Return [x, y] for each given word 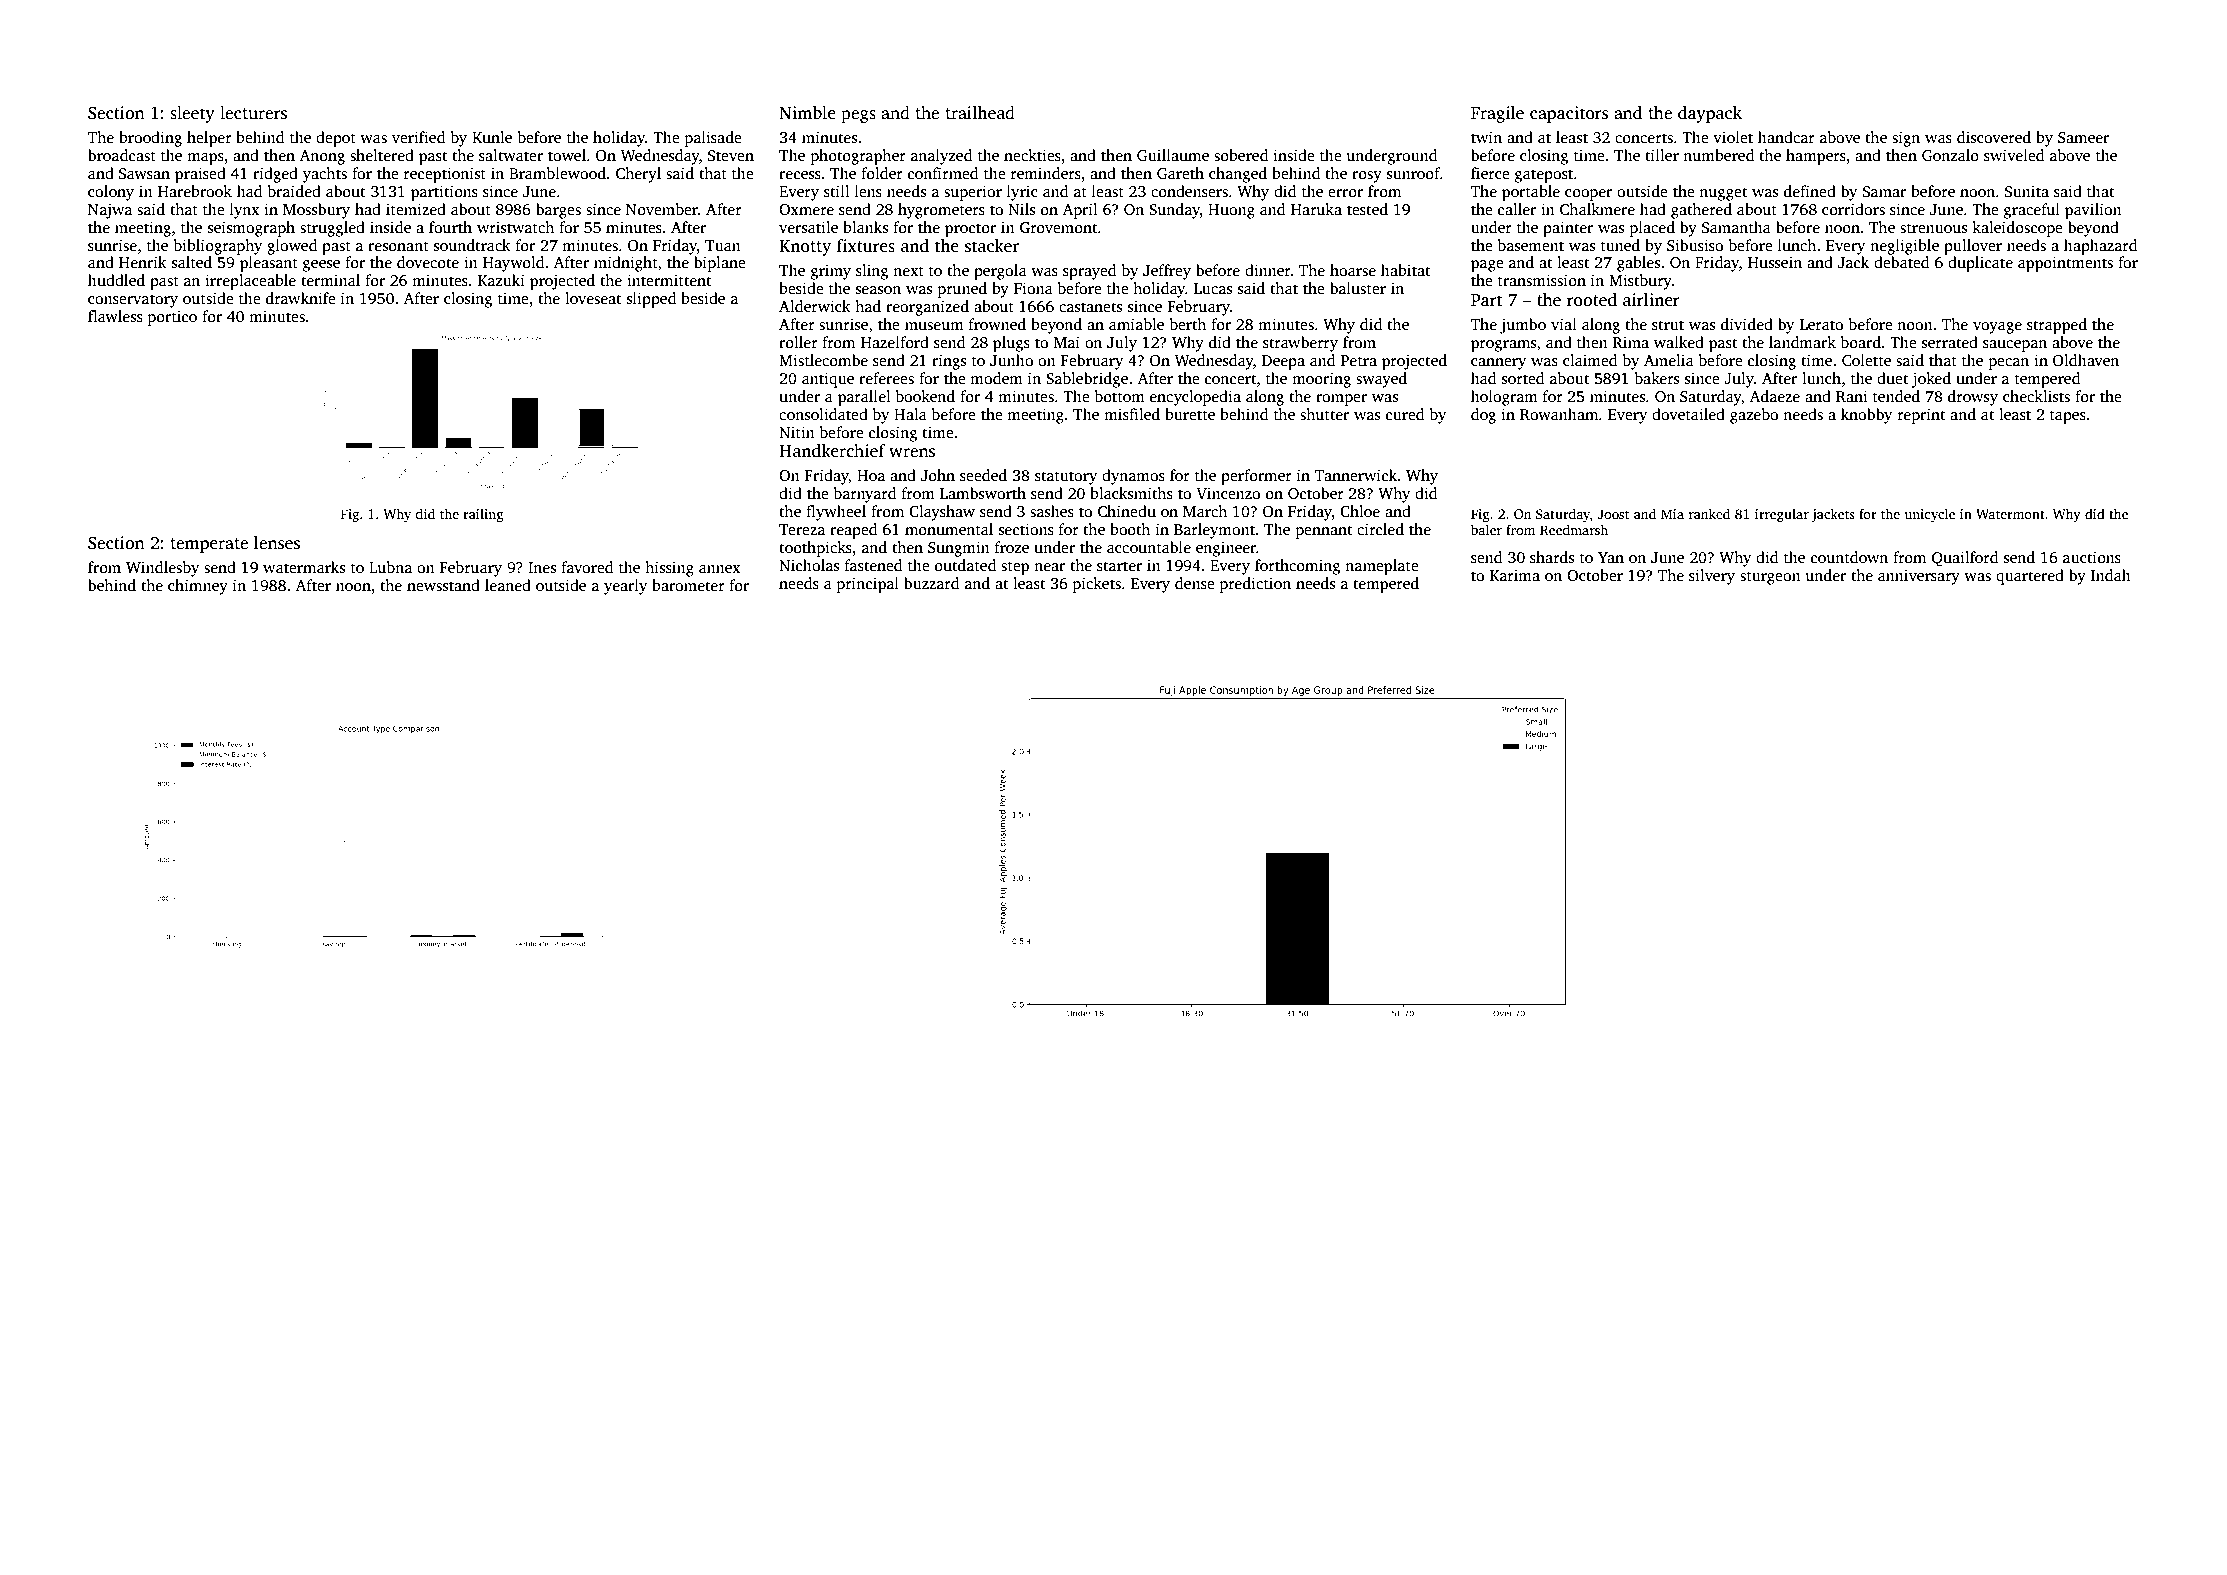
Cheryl [638, 175]
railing [483, 515]
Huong [1231, 211]
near [1049, 567]
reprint [1922, 416]
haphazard [2100, 247]
